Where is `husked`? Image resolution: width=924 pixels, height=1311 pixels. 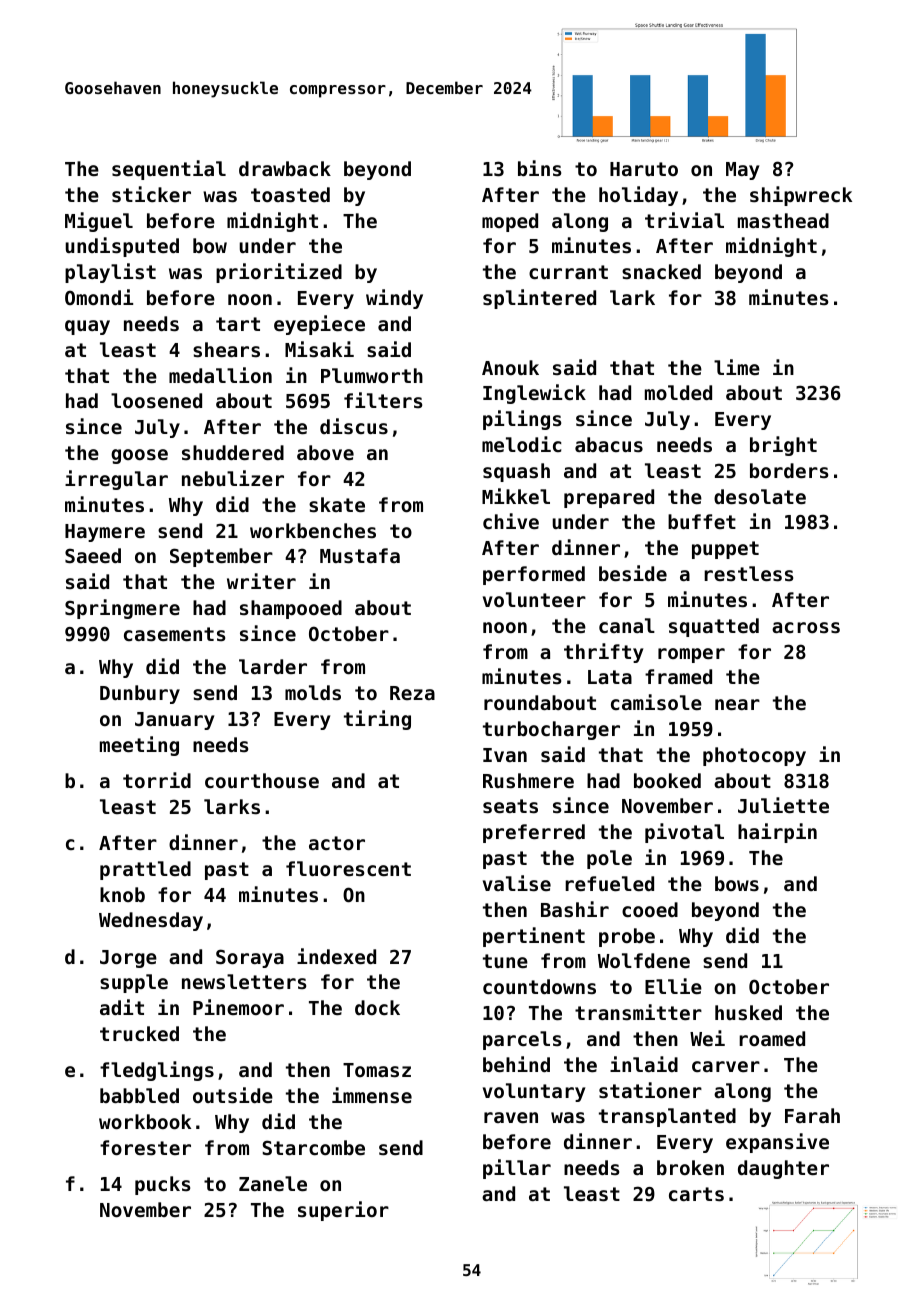
husked is located at coordinates (748, 1012).
